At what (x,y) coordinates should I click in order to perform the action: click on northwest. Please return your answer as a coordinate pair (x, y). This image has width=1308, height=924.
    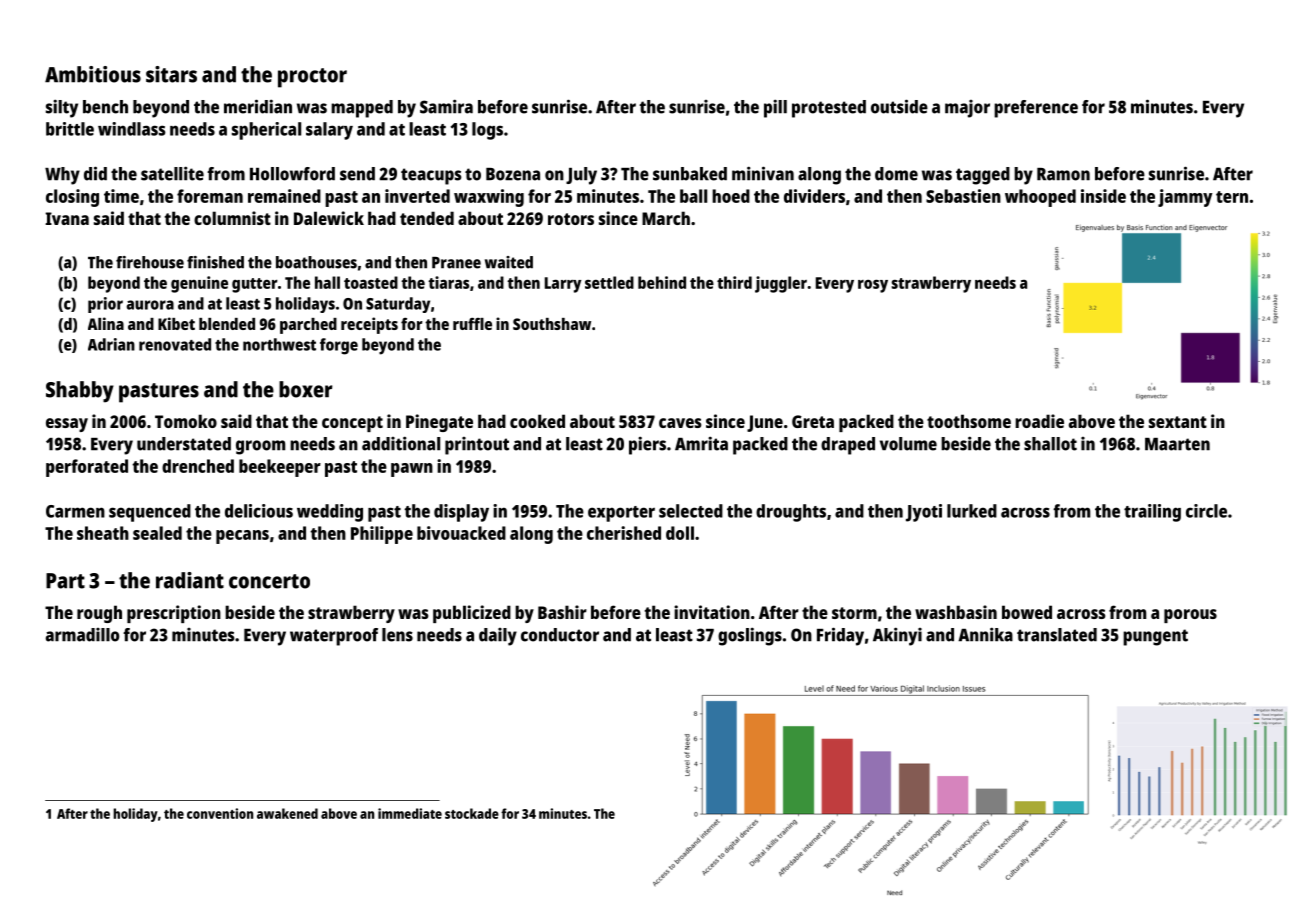
    Looking at the image, I should click on (279, 344).
